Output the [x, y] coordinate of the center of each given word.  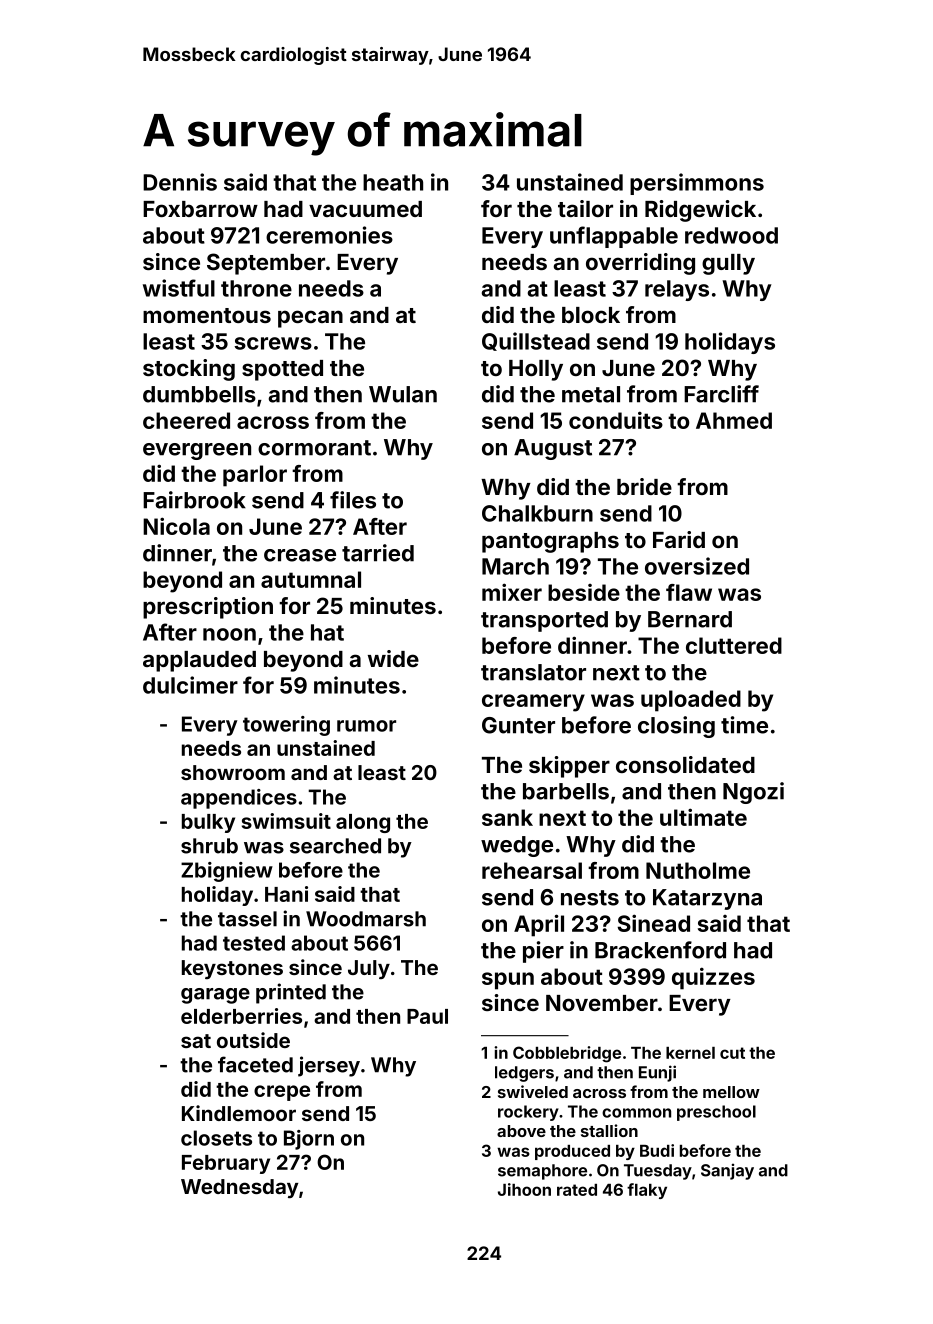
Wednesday [239, 1188]
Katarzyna [707, 899]
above [521, 1131]
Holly [536, 370]
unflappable [614, 237]
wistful [179, 288]
